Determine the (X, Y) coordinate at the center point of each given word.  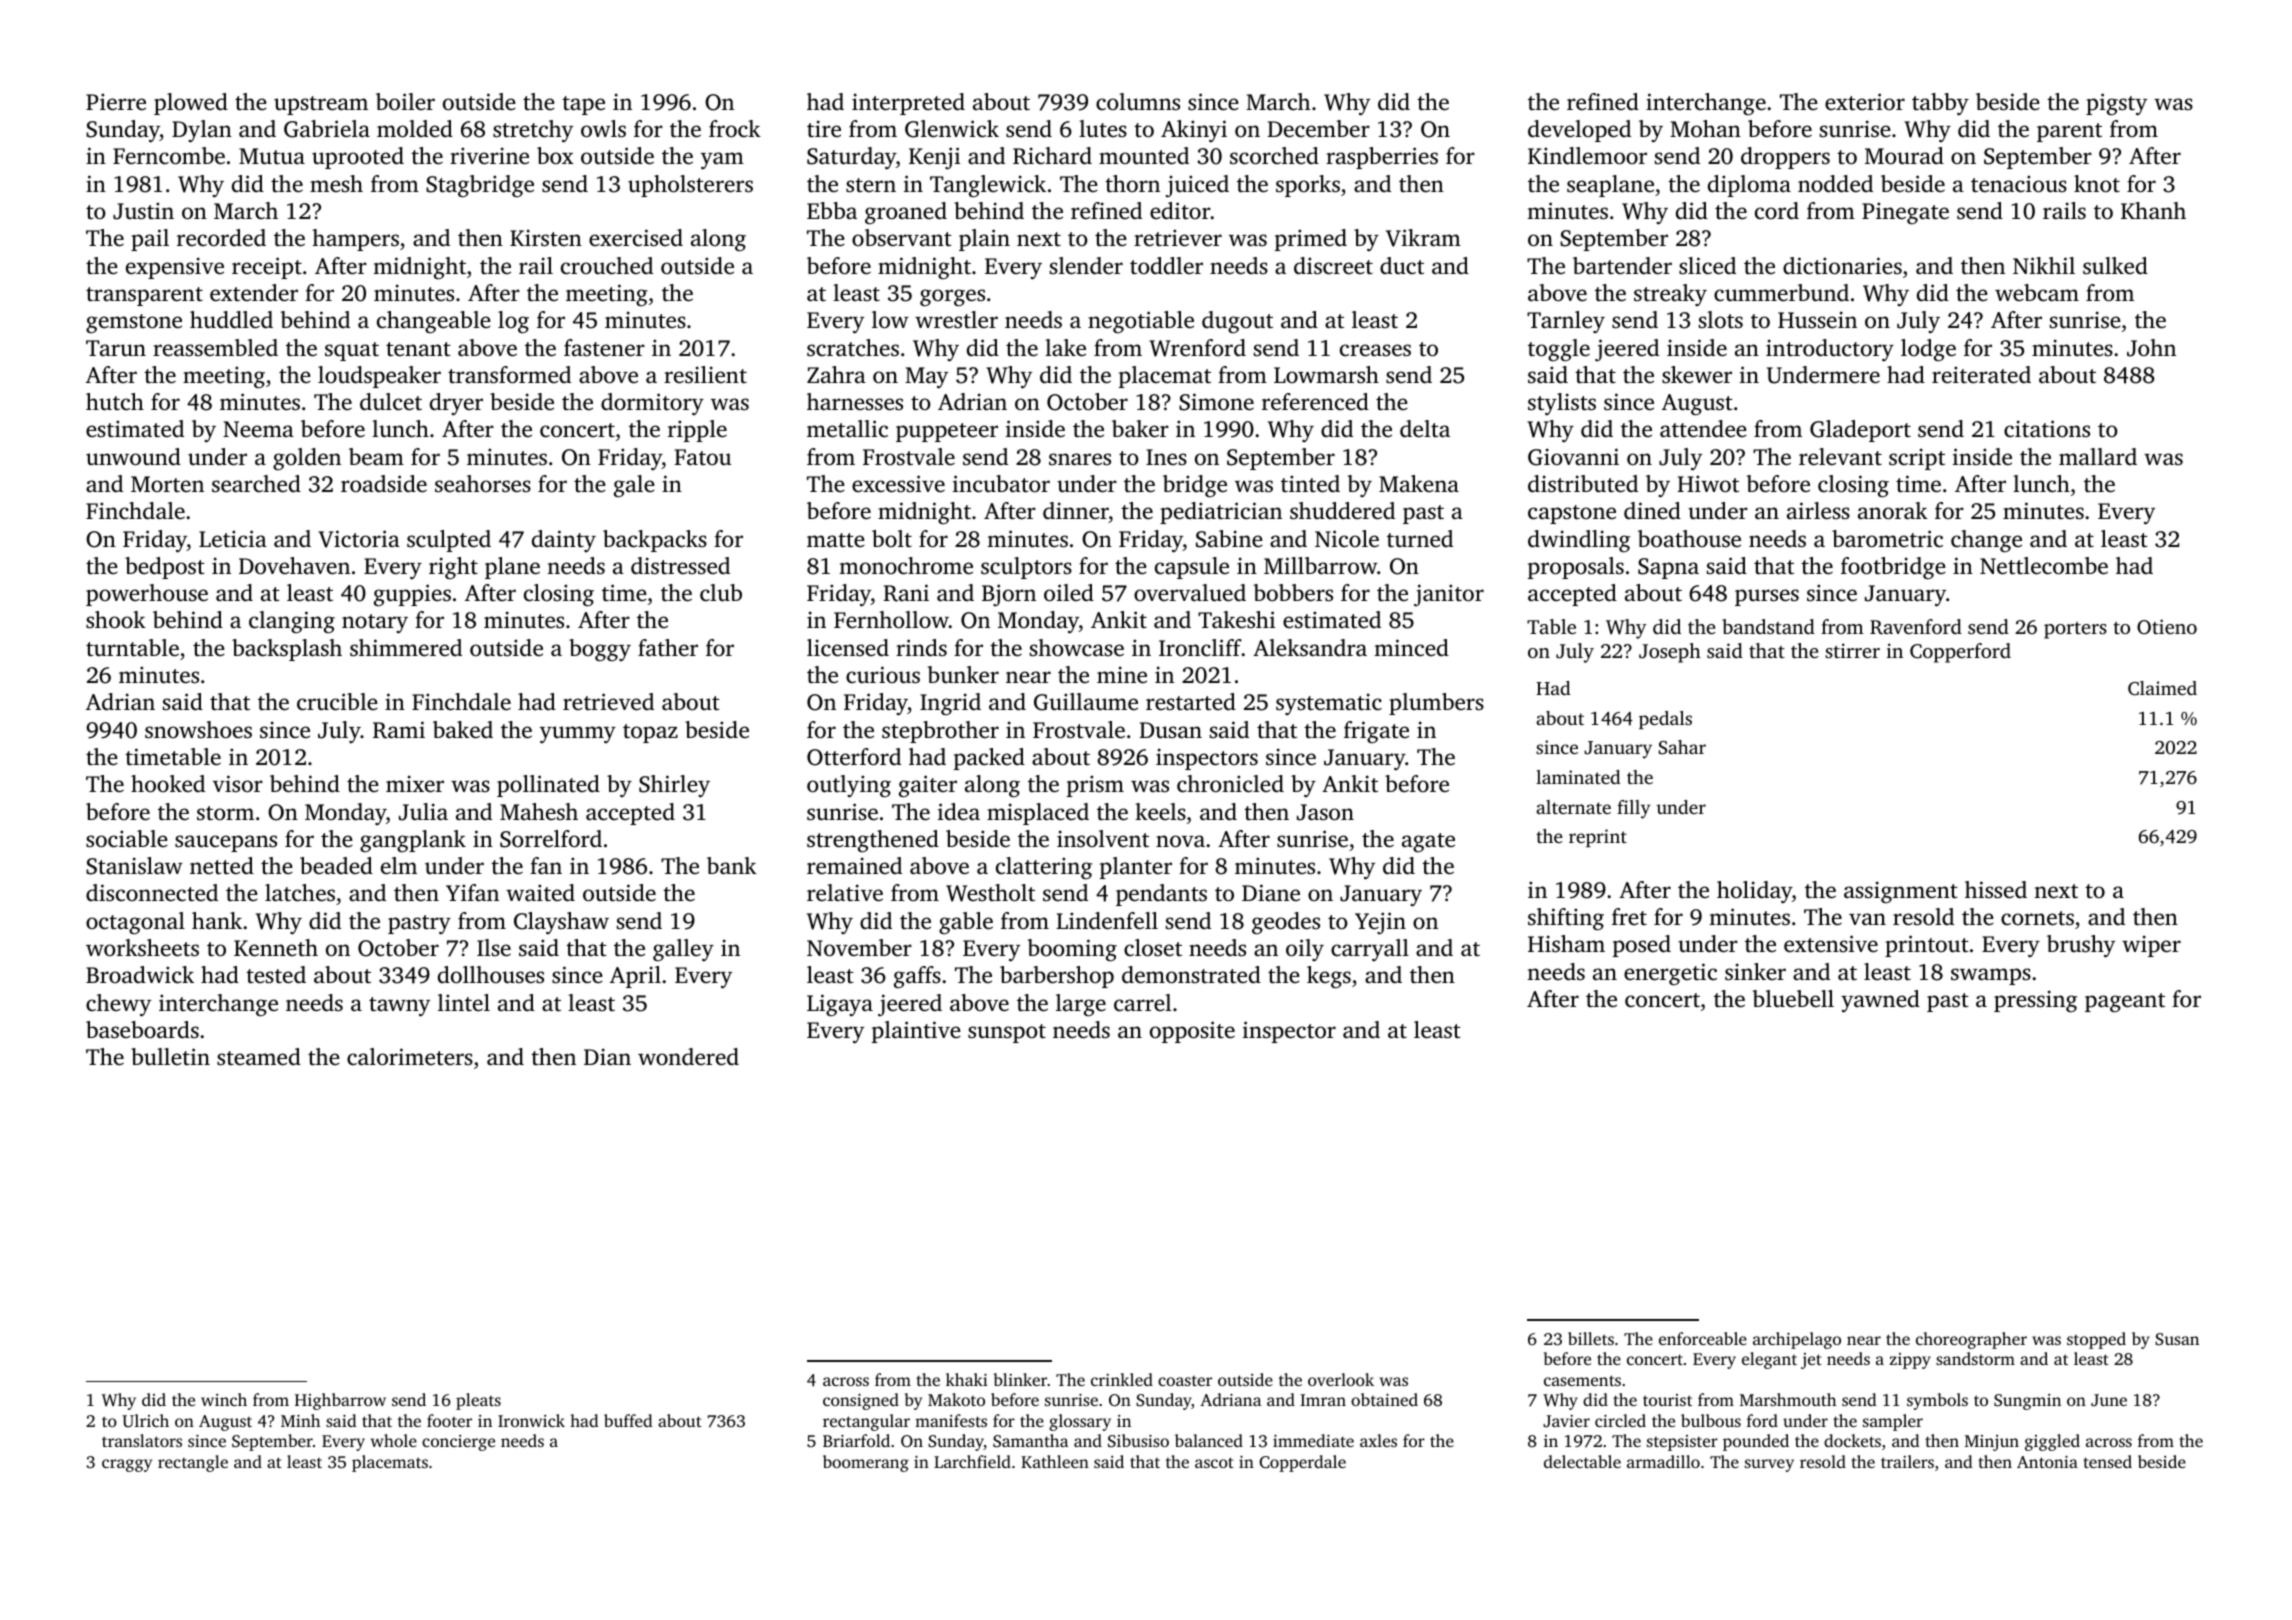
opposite (1192, 1032)
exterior (1865, 101)
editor (1180, 210)
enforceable (1703, 1338)
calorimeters (410, 1057)
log (513, 322)
